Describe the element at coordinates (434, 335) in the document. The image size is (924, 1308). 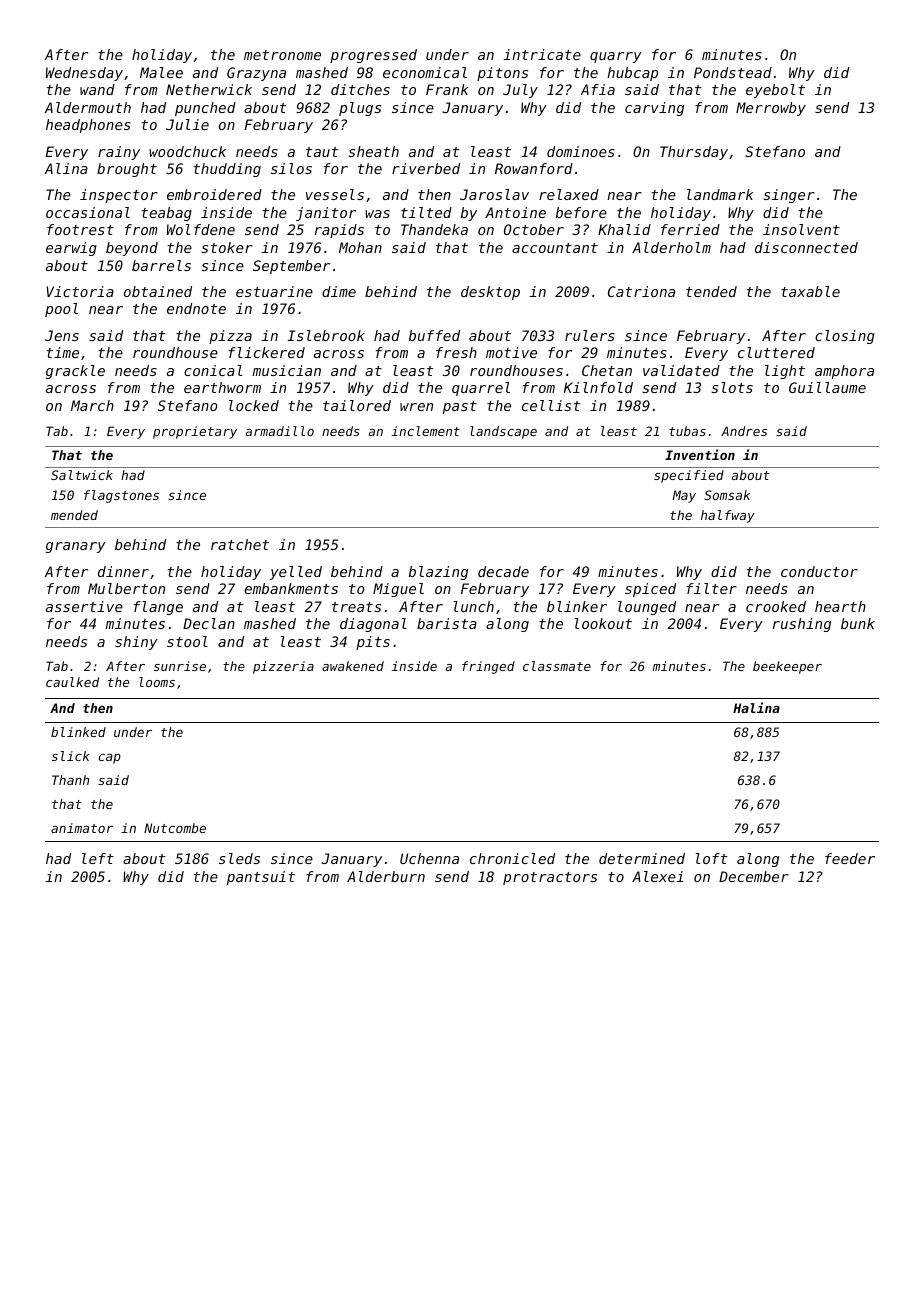
I see `buffed` at that location.
